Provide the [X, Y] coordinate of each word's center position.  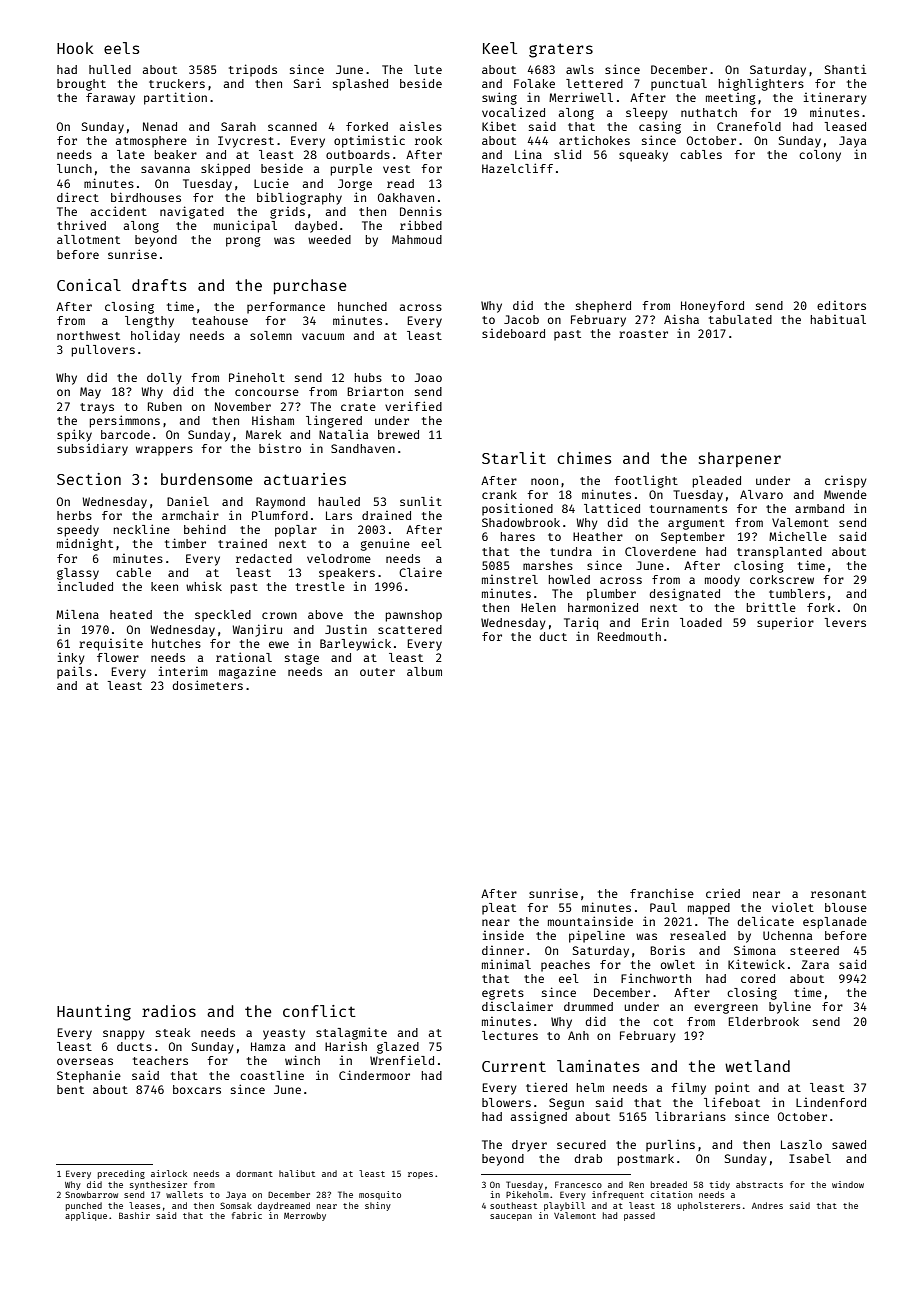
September [693, 538]
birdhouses [146, 197]
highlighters [761, 84]
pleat [499, 909]
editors [841, 305]
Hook [75, 48]
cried [723, 893]
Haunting [94, 1013]
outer [377, 672]
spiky [74, 435]
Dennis [421, 211]
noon [544, 481]
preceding [121, 1174]
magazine [247, 672]
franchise [662, 893]
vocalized [513, 112]
